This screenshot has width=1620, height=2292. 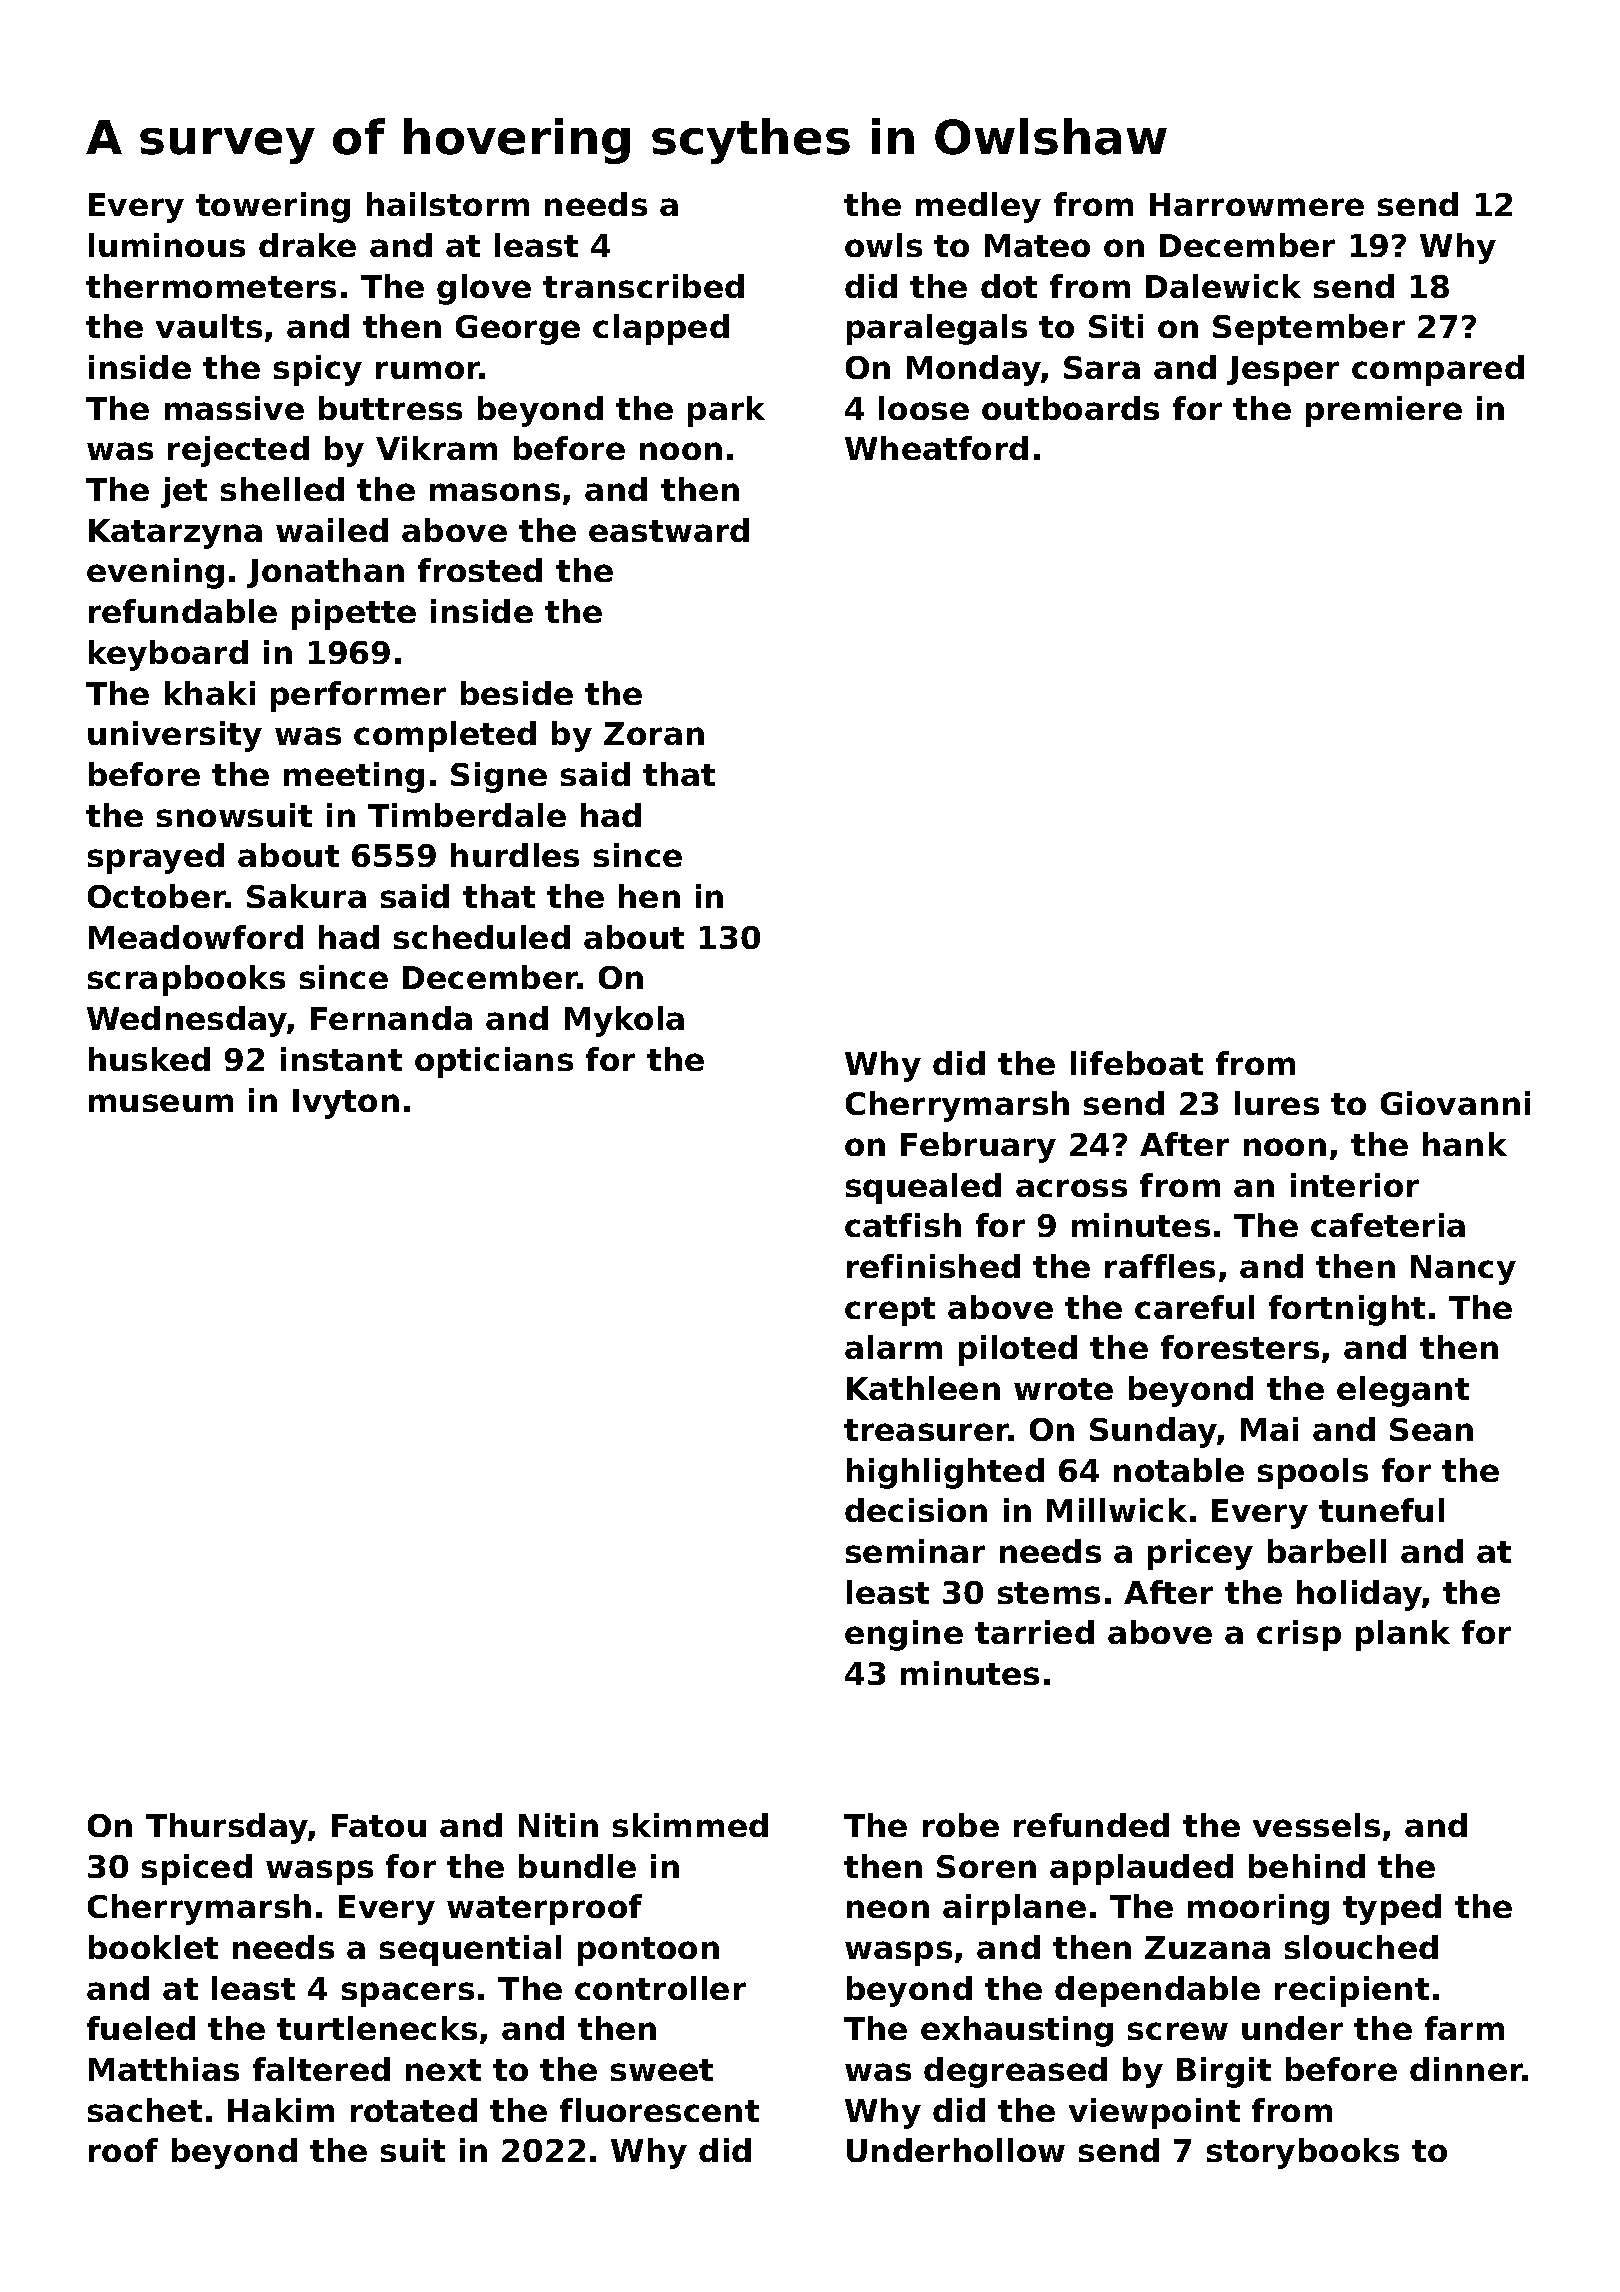 I want to click on medley, so click(x=978, y=207).
